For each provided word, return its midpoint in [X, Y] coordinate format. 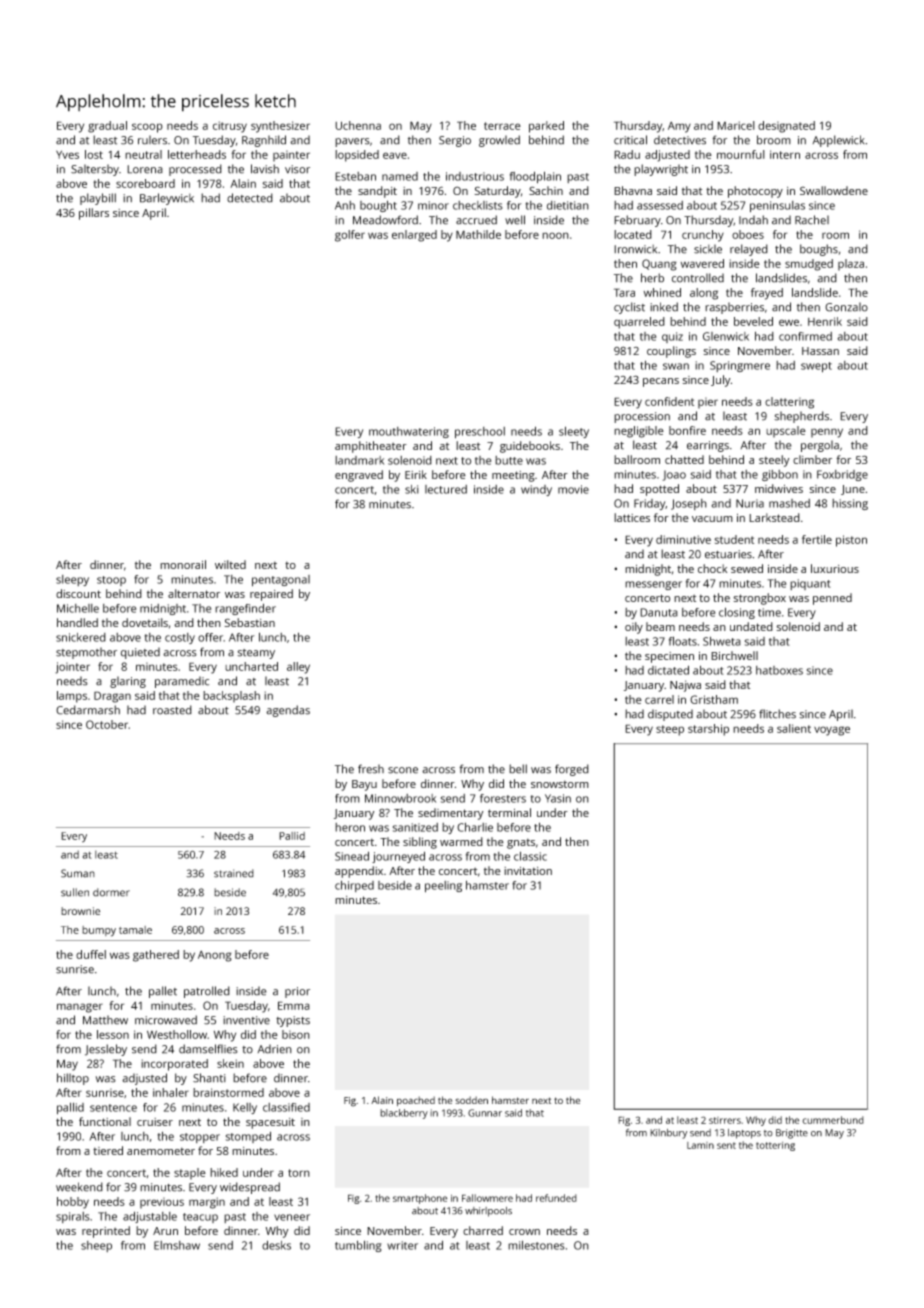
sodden [472, 1100]
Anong [215, 956]
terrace [502, 126]
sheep [96, 1246]
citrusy [230, 127]
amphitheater [371, 447]
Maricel [736, 125]
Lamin [700, 1145]
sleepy [72, 580]
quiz [672, 337]
